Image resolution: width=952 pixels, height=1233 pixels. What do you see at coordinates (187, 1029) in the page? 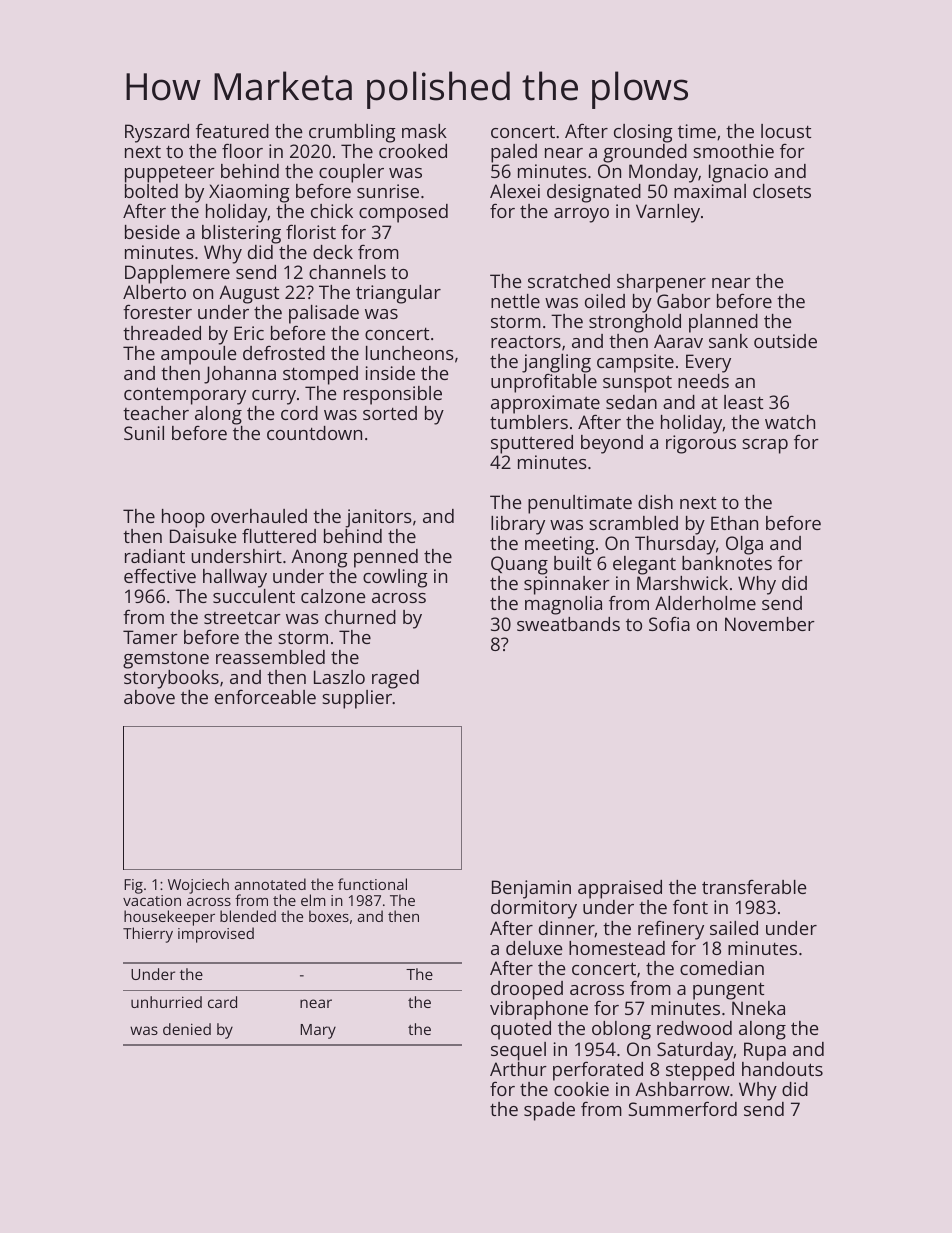
I see `denied` at bounding box center [187, 1029].
